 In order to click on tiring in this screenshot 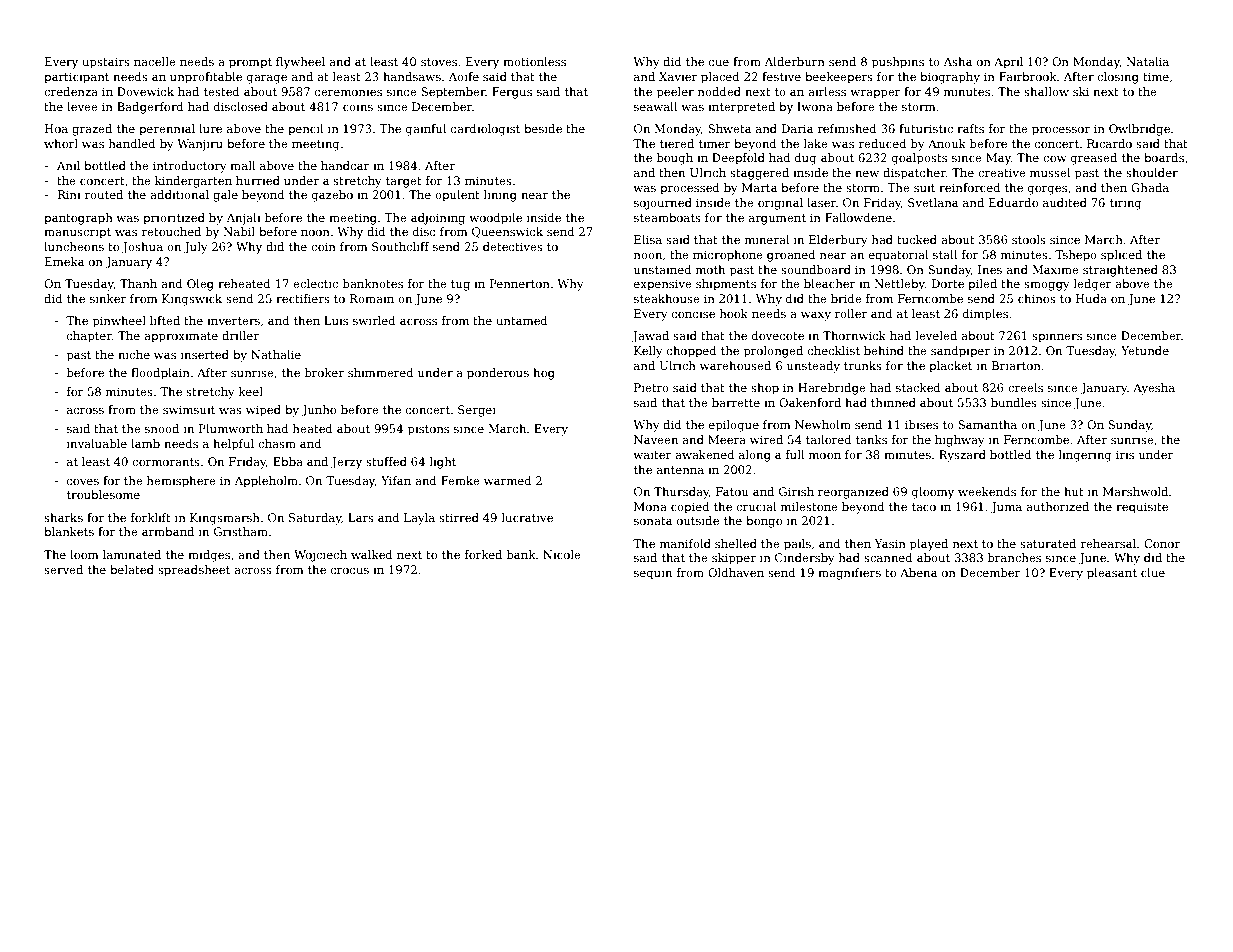, I will do `click(1126, 204)`.
